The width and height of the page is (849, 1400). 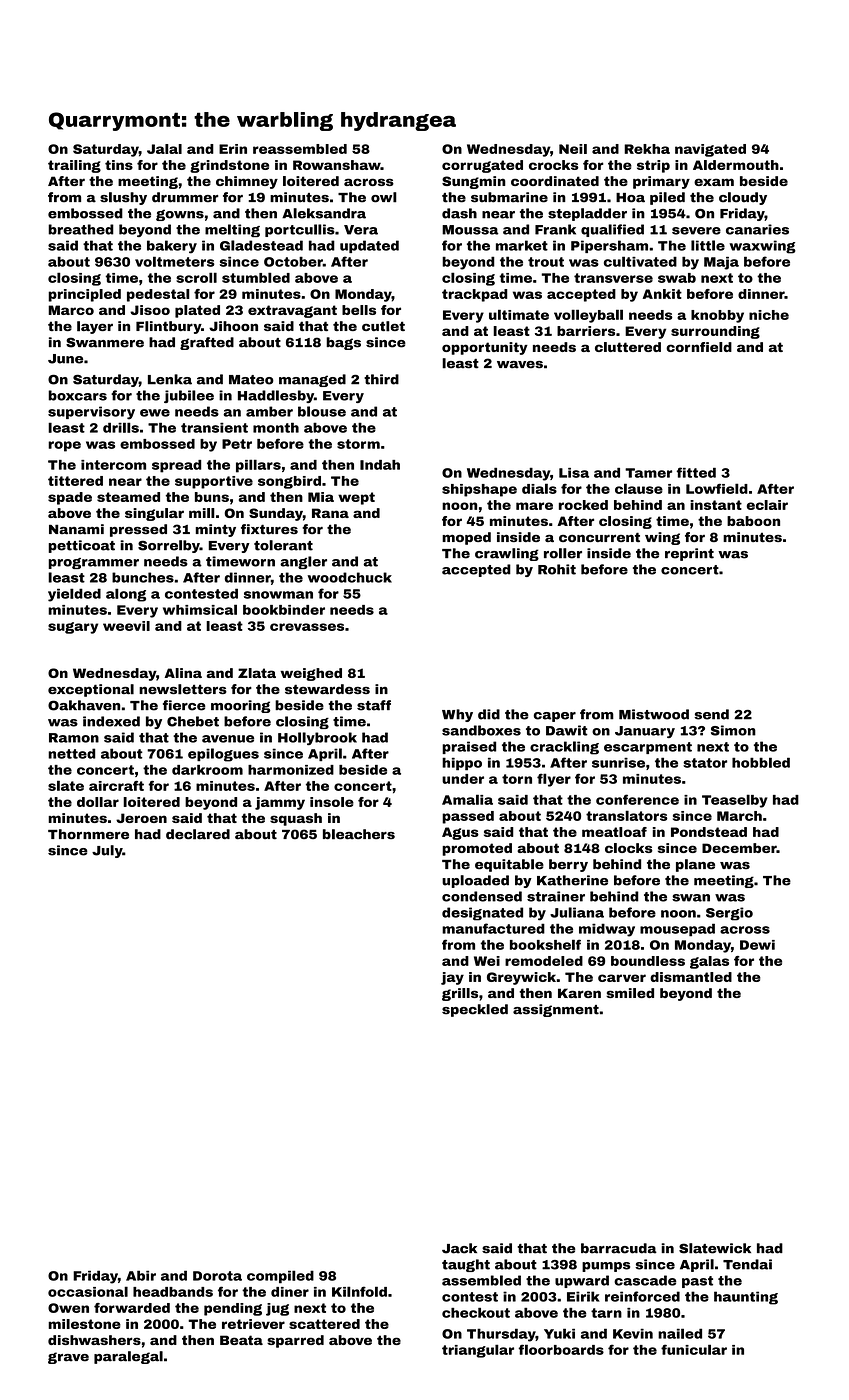 I want to click on smiled, so click(x=630, y=993).
